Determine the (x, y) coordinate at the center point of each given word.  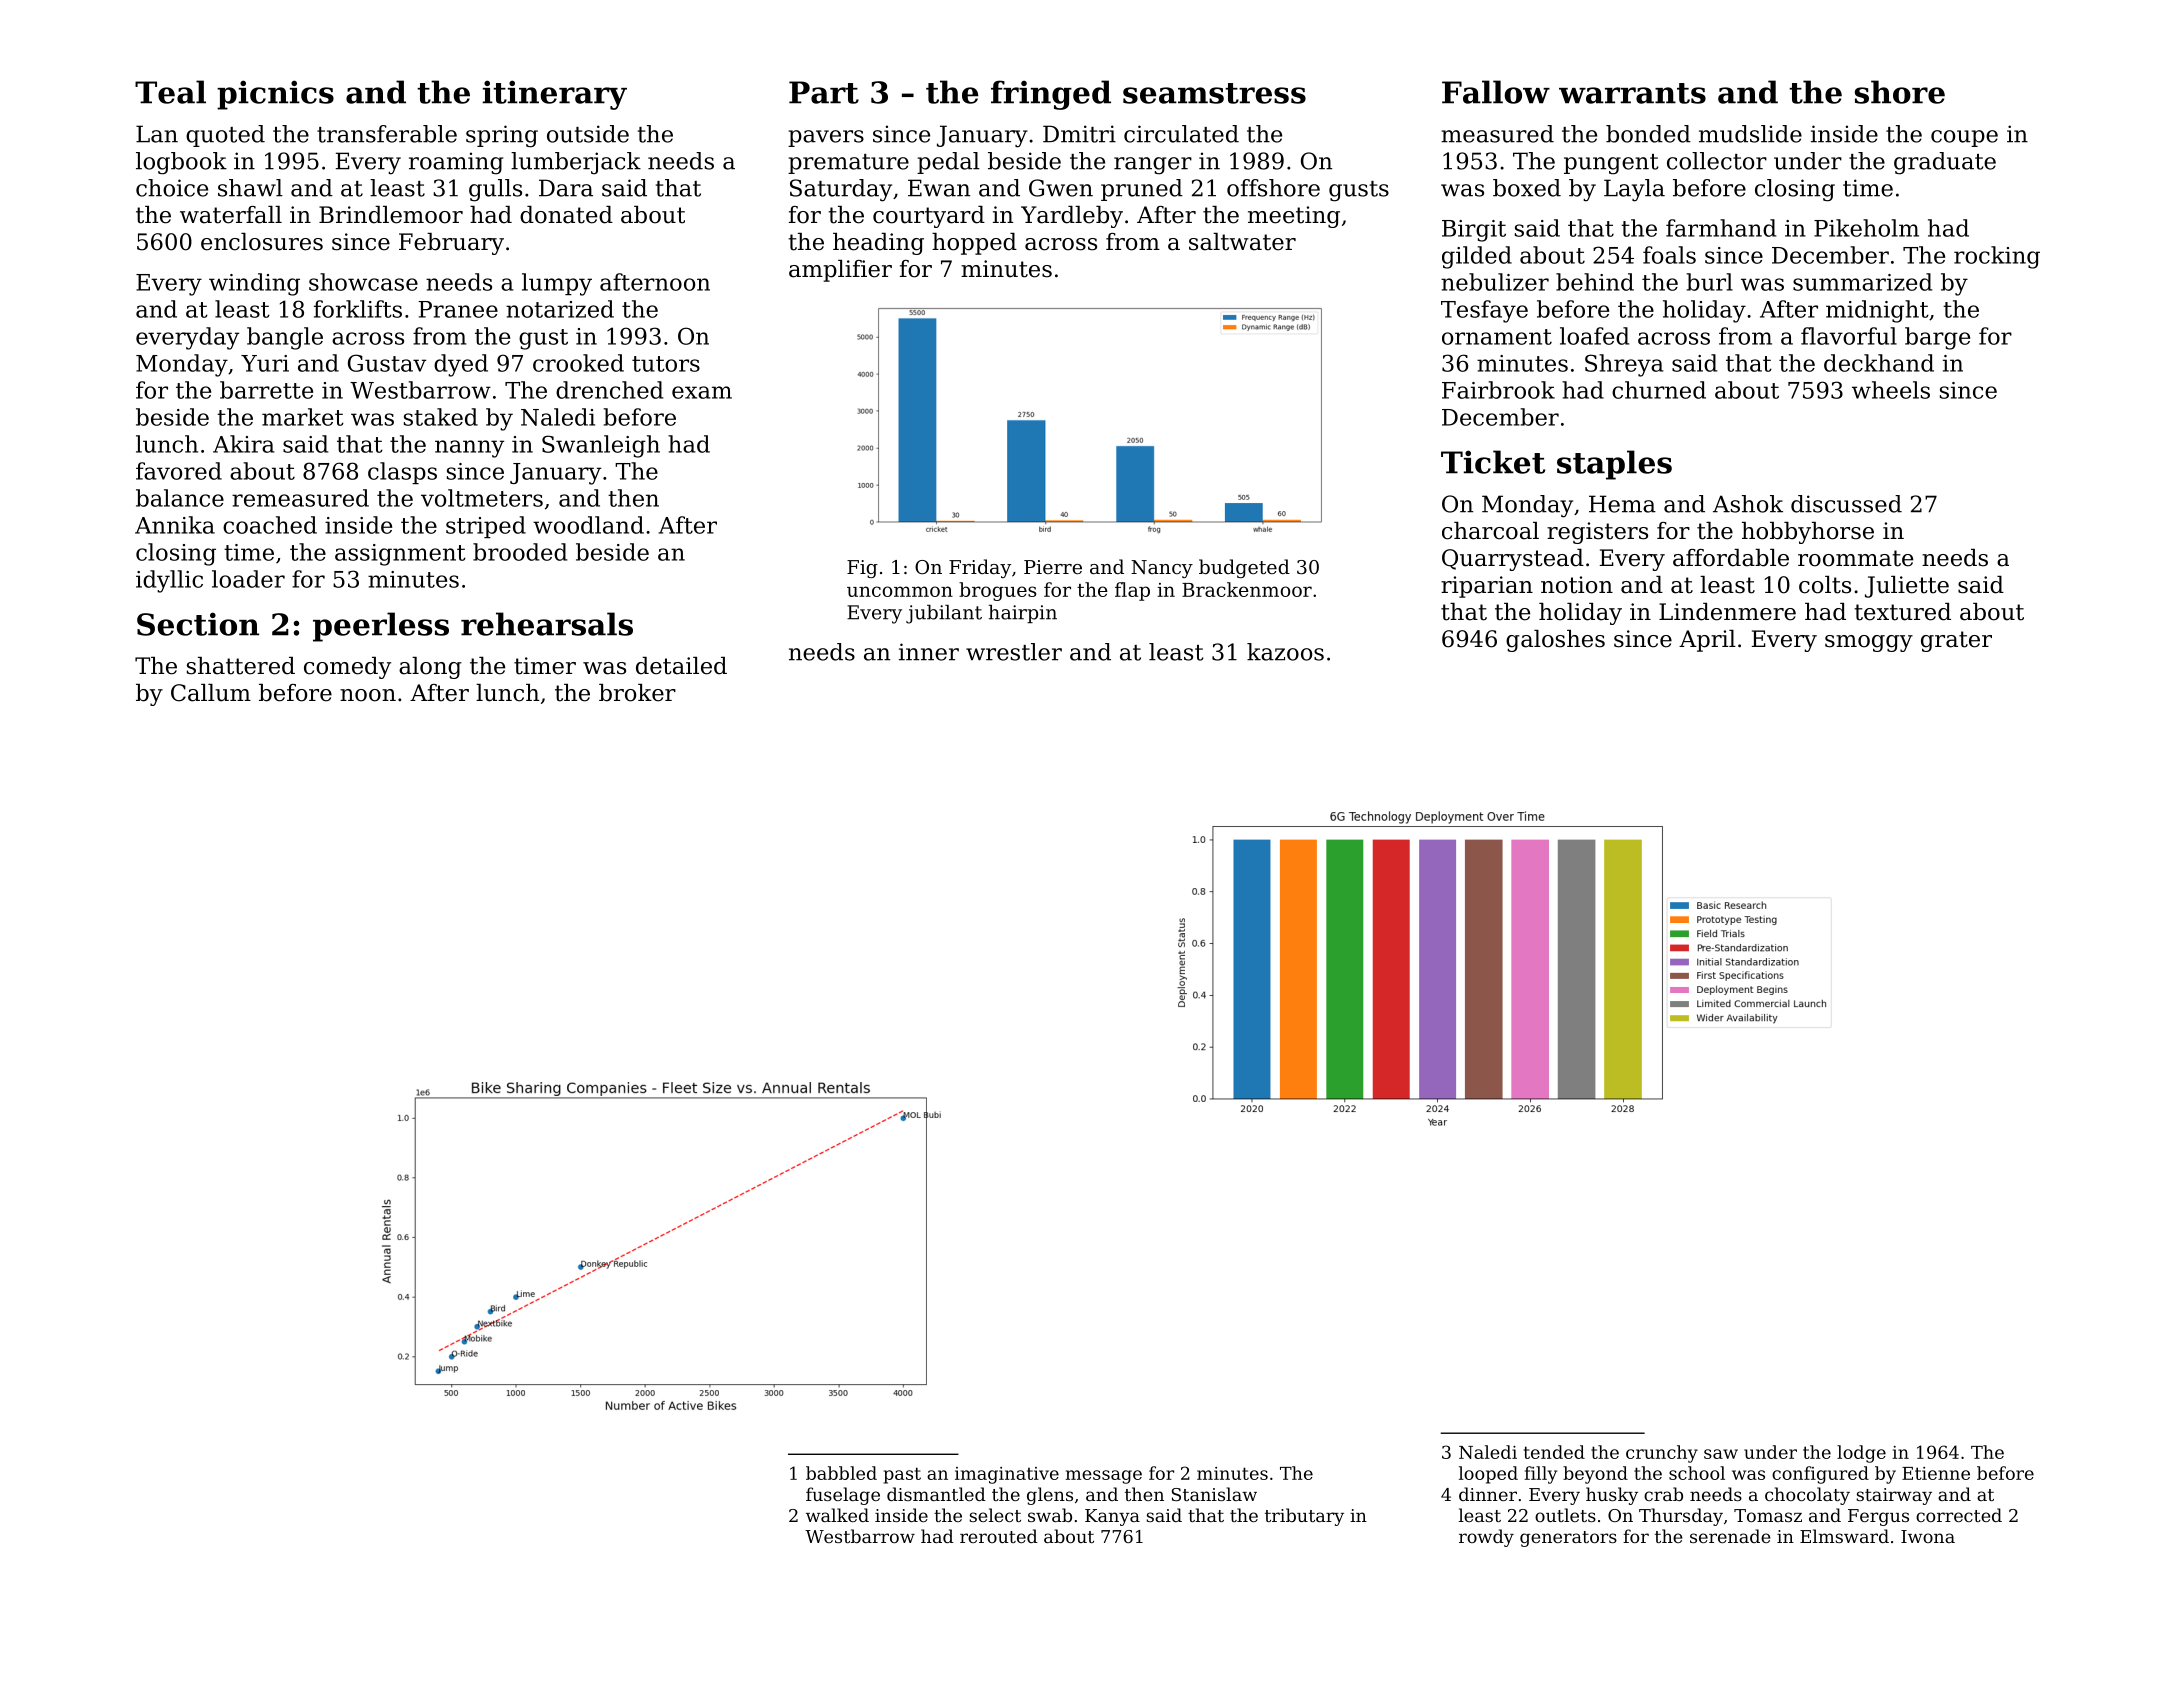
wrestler (1014, 652)
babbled (841, 1473)
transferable (387, 134)
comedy (347, 668)
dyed (461, 365)
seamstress (1214, 93)
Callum (211, 693)
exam (702, 392)
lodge (1861, 1454)
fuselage (843, 1496)
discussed (1846, 504)
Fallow (1496, 92)
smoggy (1869, 643)
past (902, 1475)
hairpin (1023, 614)
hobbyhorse (1808, 533)
